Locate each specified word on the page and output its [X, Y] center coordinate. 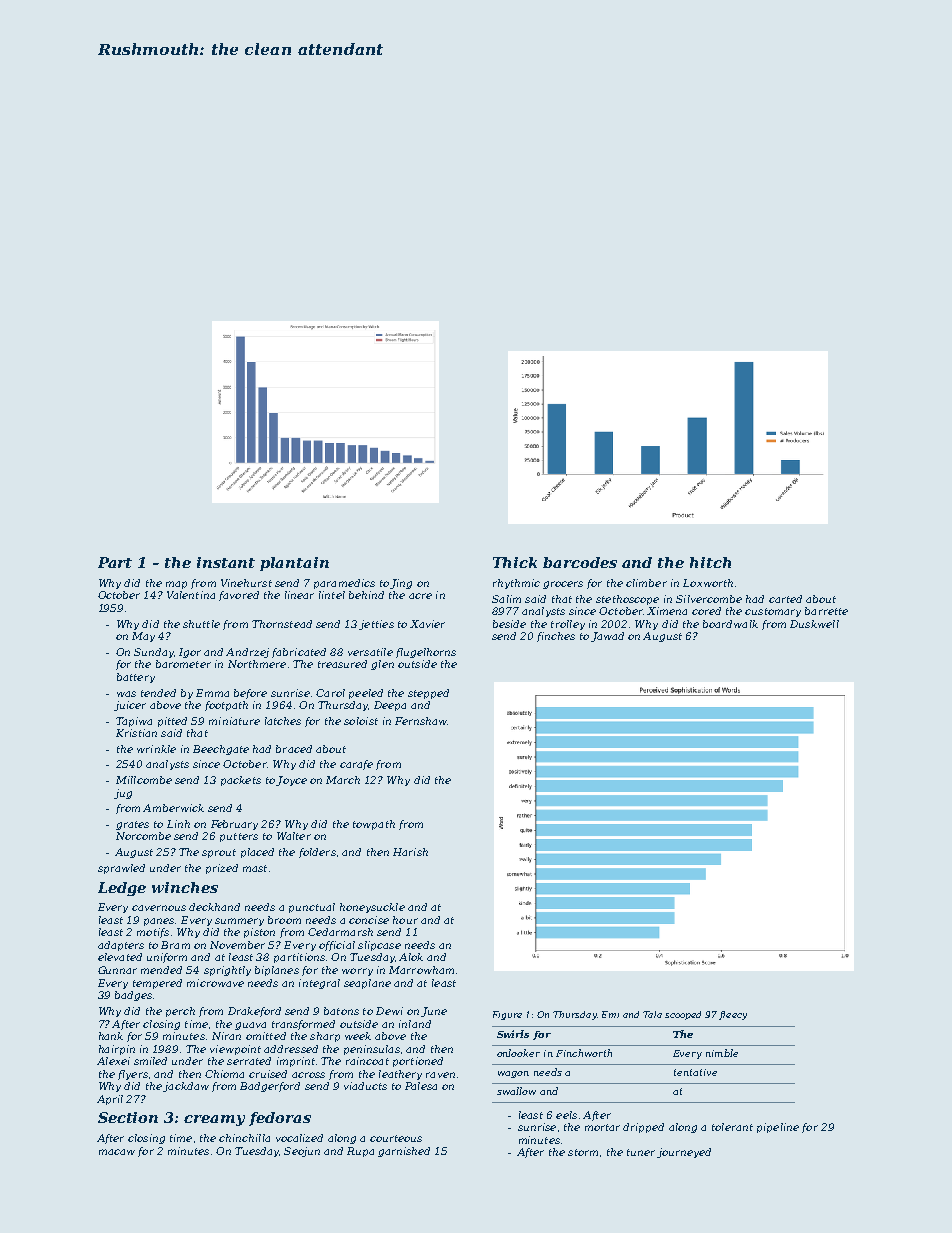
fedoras [280, 1119]
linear [299, 595]
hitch [710, 562]
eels [566, 1115]
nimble [722, 1053]
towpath [374, 825]
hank [111, 1036]
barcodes [580, 562]
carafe [356, 765]
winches [185, 887]
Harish [410, 852]
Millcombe [144, 780]
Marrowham [421, 970]
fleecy [733, 1015]
